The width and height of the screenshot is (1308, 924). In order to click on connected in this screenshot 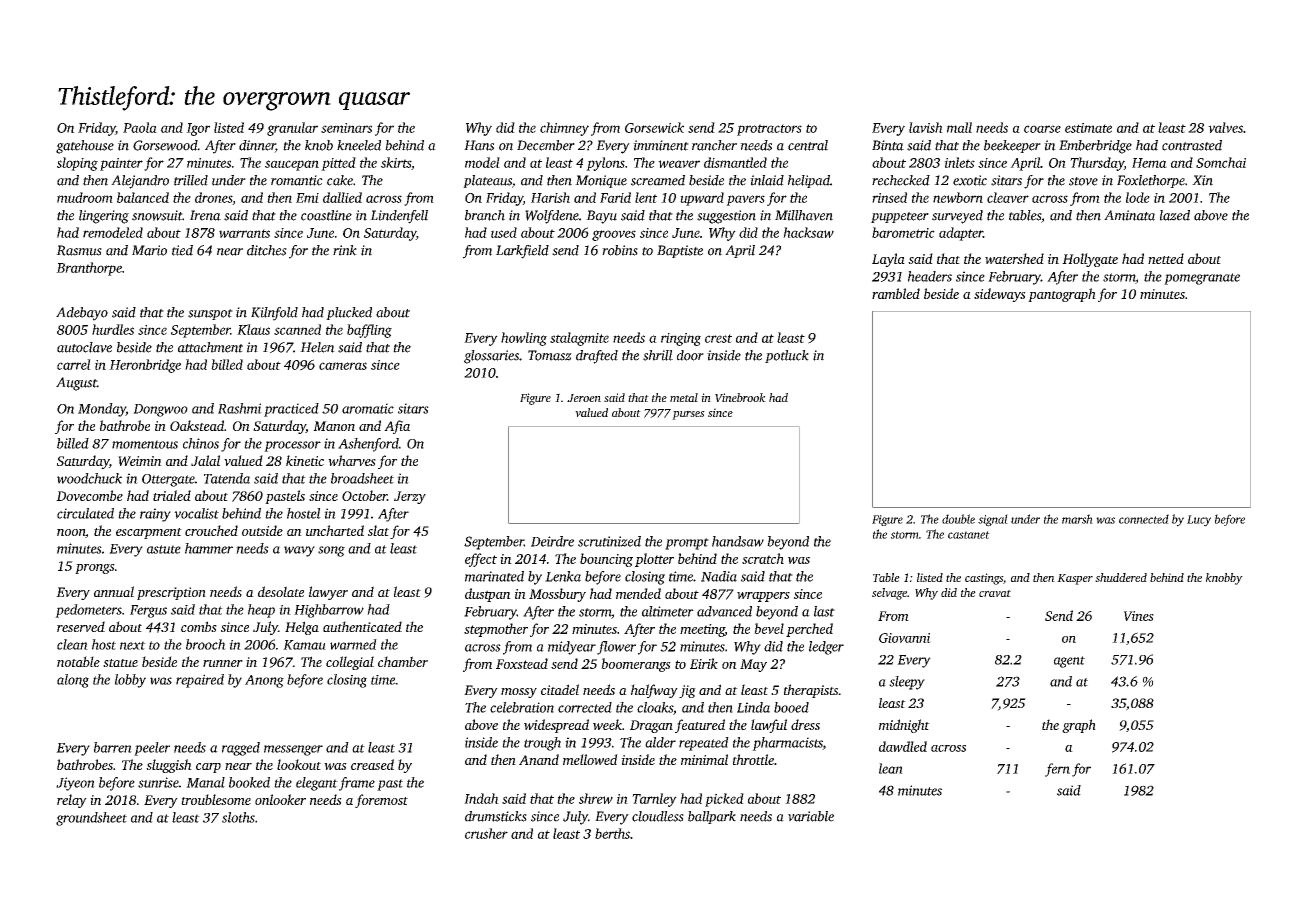, I will do `click(1144, 519)`.
